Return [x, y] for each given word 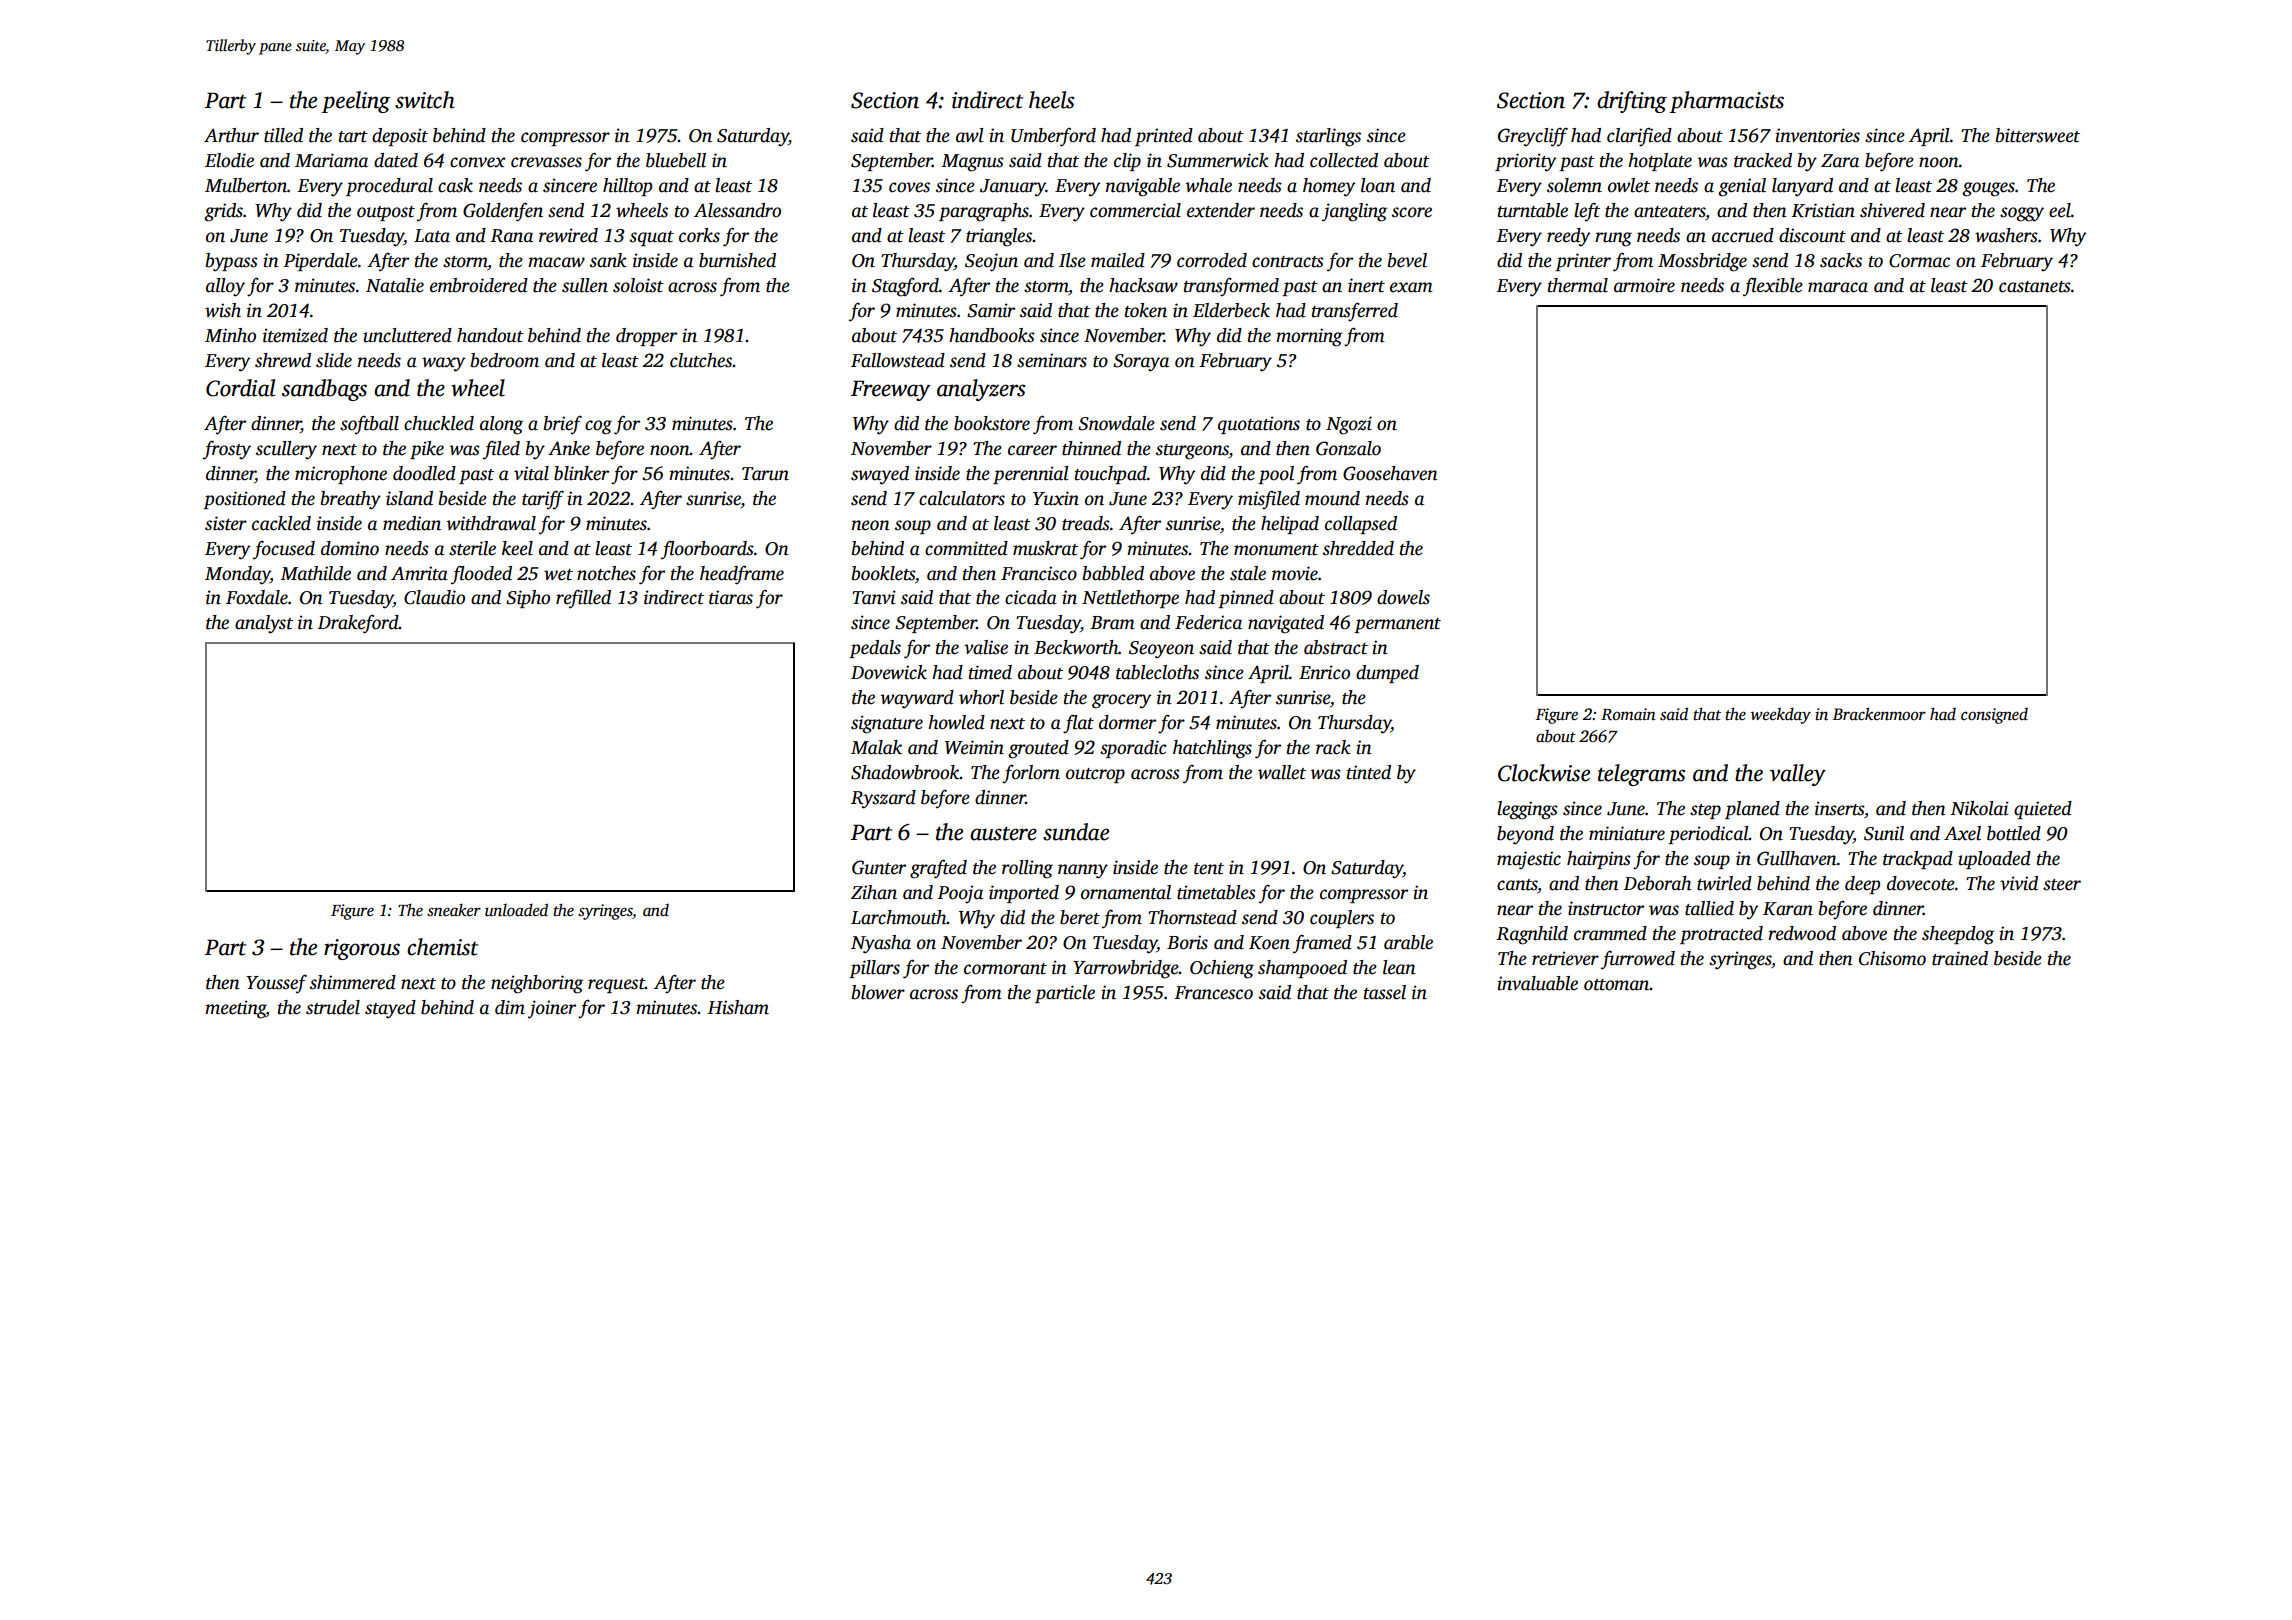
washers [2006, 235]
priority [1525, 162]
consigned [1994, 716]
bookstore [992, 423]
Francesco [1213, 993]
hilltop [627, 187]
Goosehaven [1390, 473]
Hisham [738, 1007]
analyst [264, 624]
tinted [1369, 772]
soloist [638, 285]
